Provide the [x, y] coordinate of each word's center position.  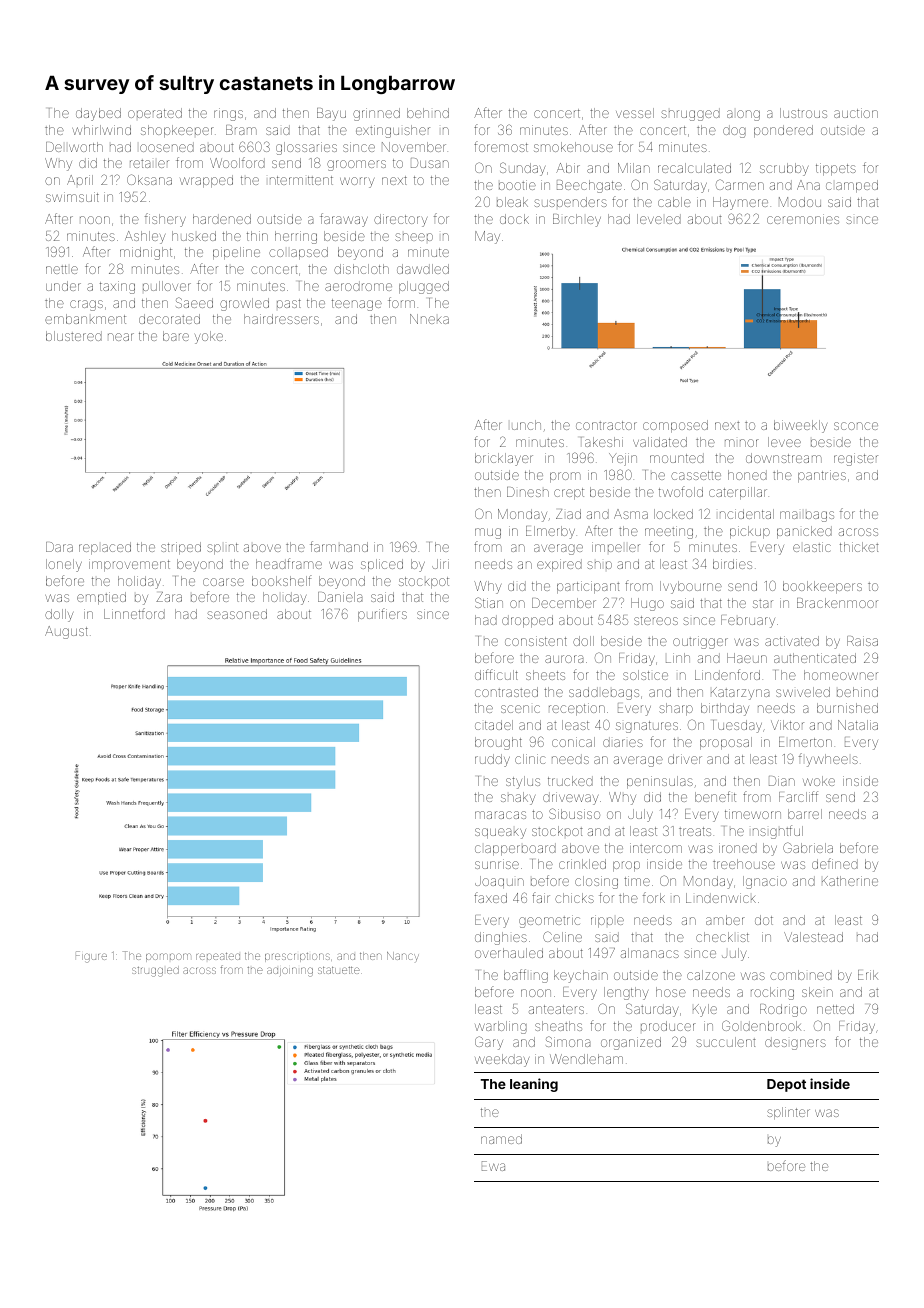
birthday [725, 709]
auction [856, 113]
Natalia [858, 725]
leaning [534, 1085]
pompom [168, 957]
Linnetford [134, 613]
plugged [424, 287]
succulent [726, 1042]
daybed [98, 114]
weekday [502, 1060]
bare [176, 336]
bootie [517, 185]
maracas [500, 815]
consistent [536, 641]
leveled [659, 219]
